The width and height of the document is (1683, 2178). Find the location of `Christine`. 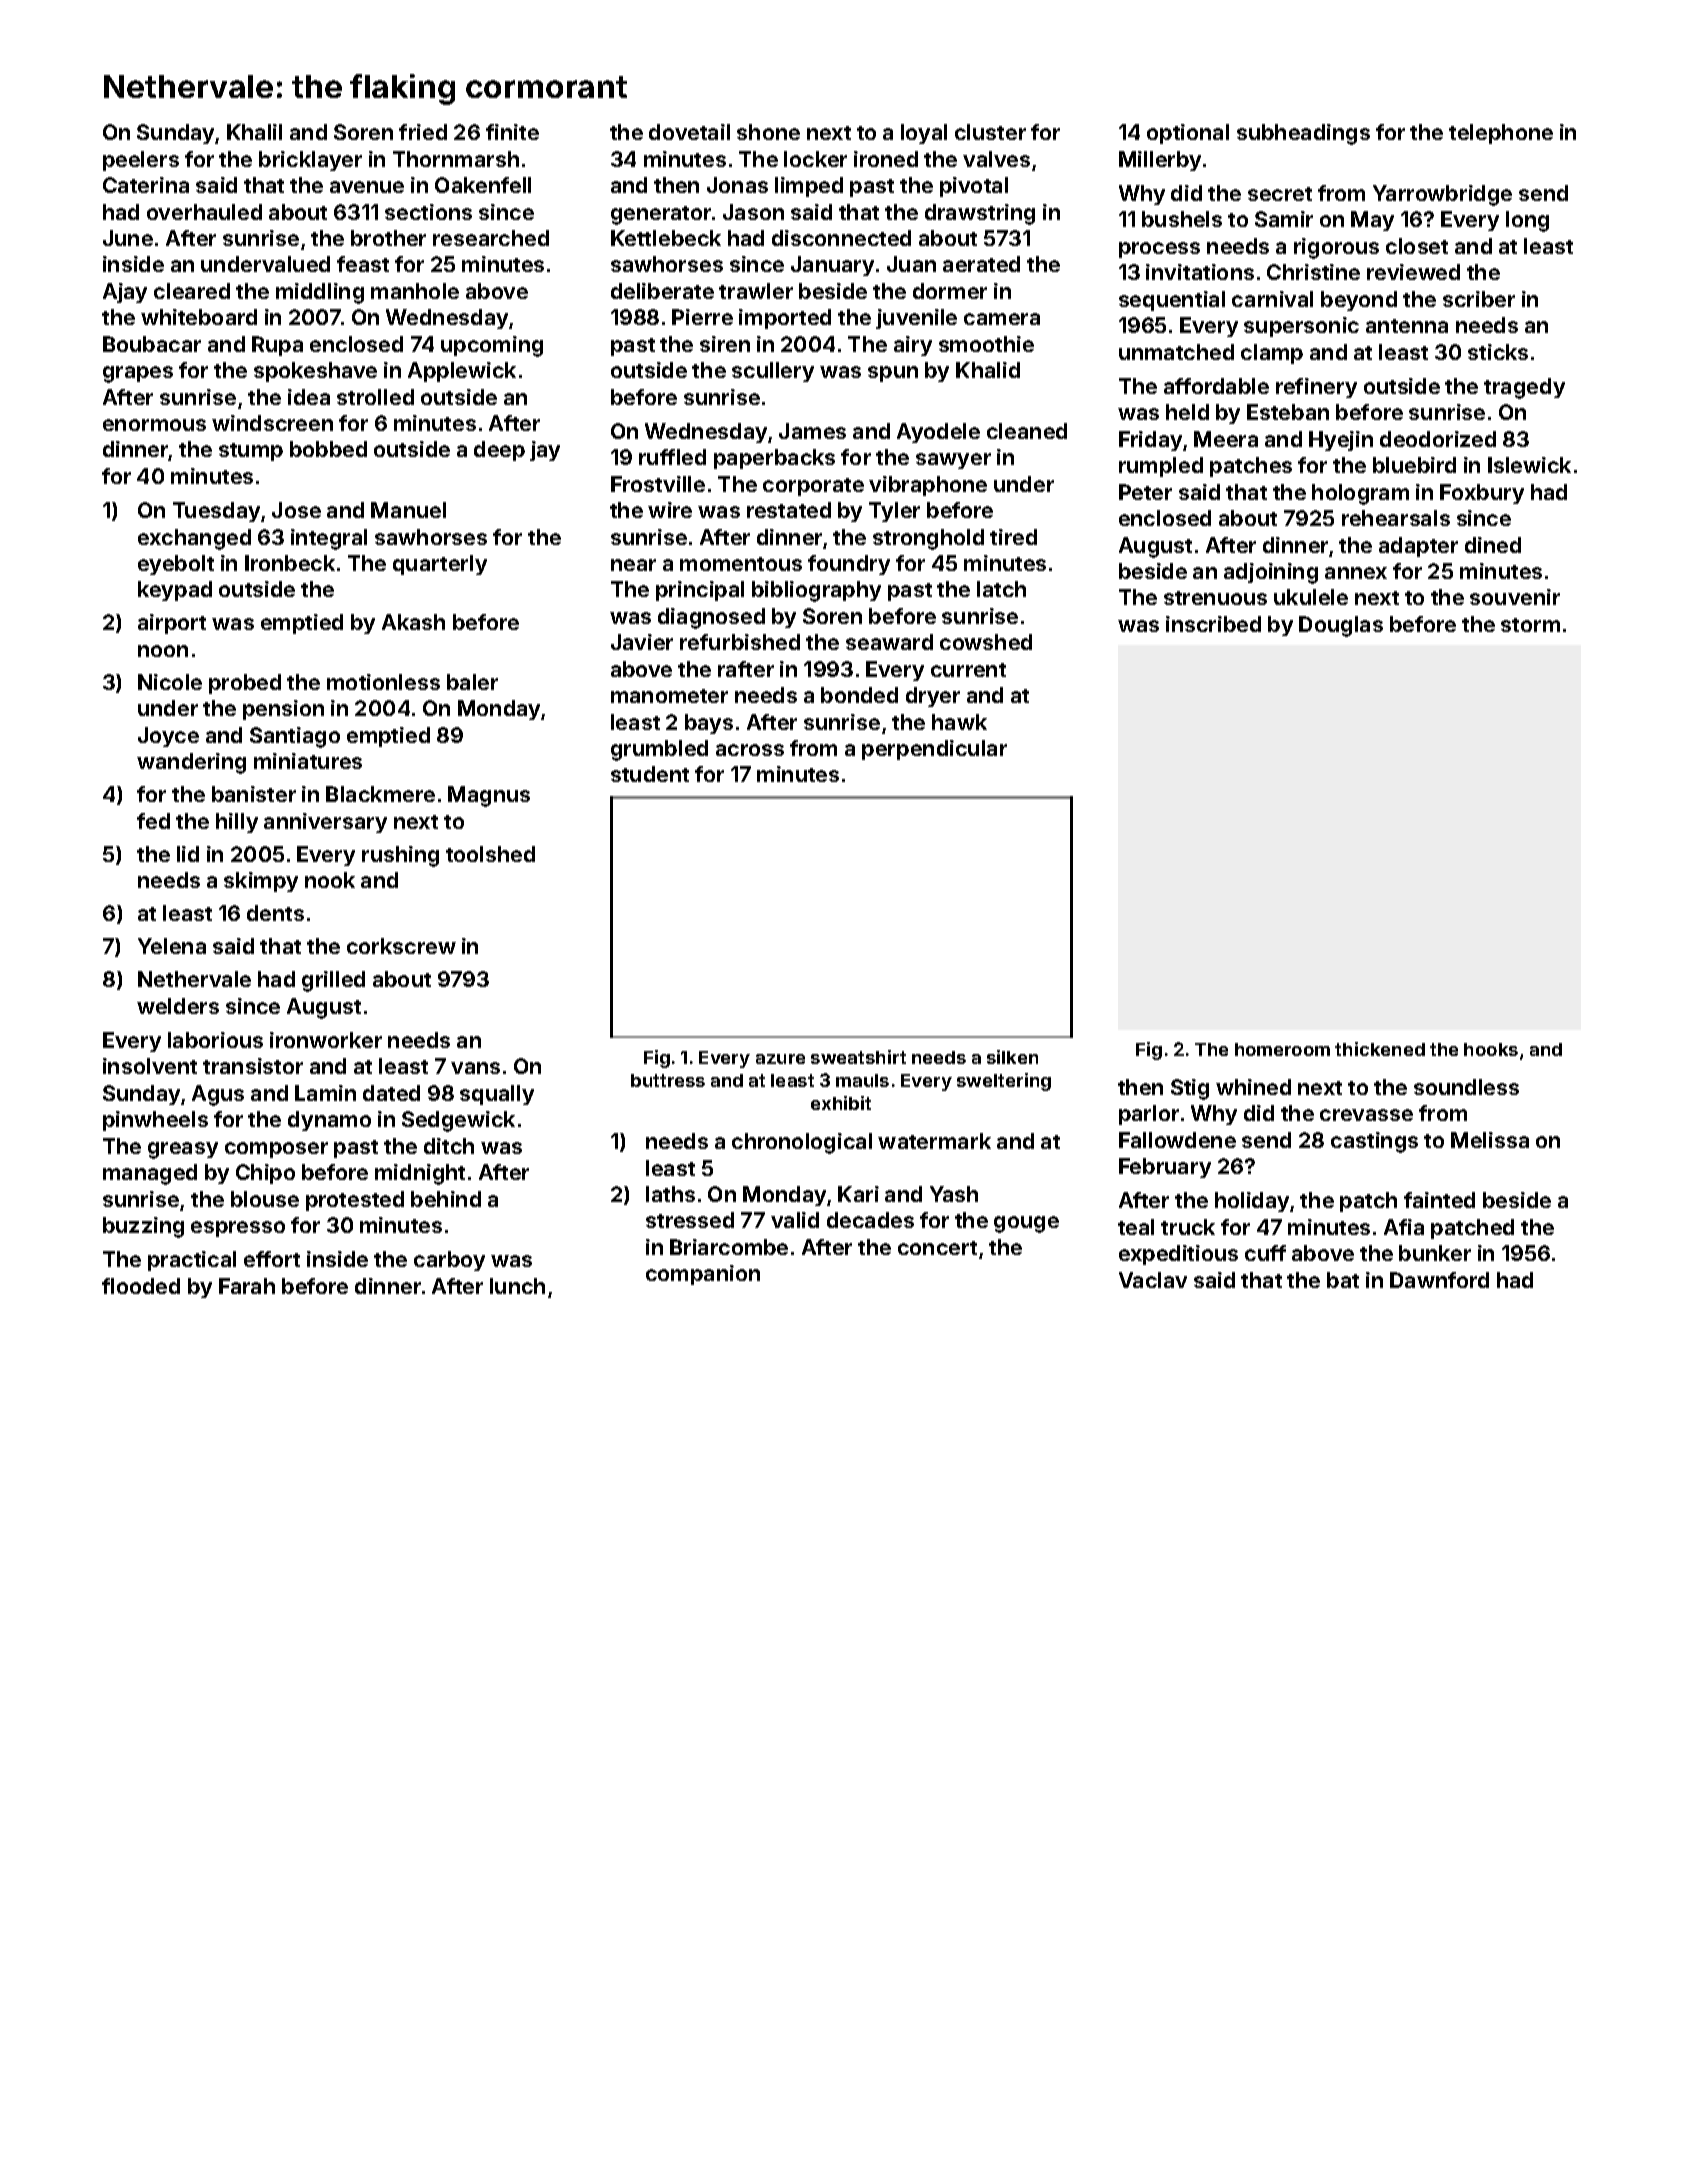

Christine is located at coordinates (1313, 272).
